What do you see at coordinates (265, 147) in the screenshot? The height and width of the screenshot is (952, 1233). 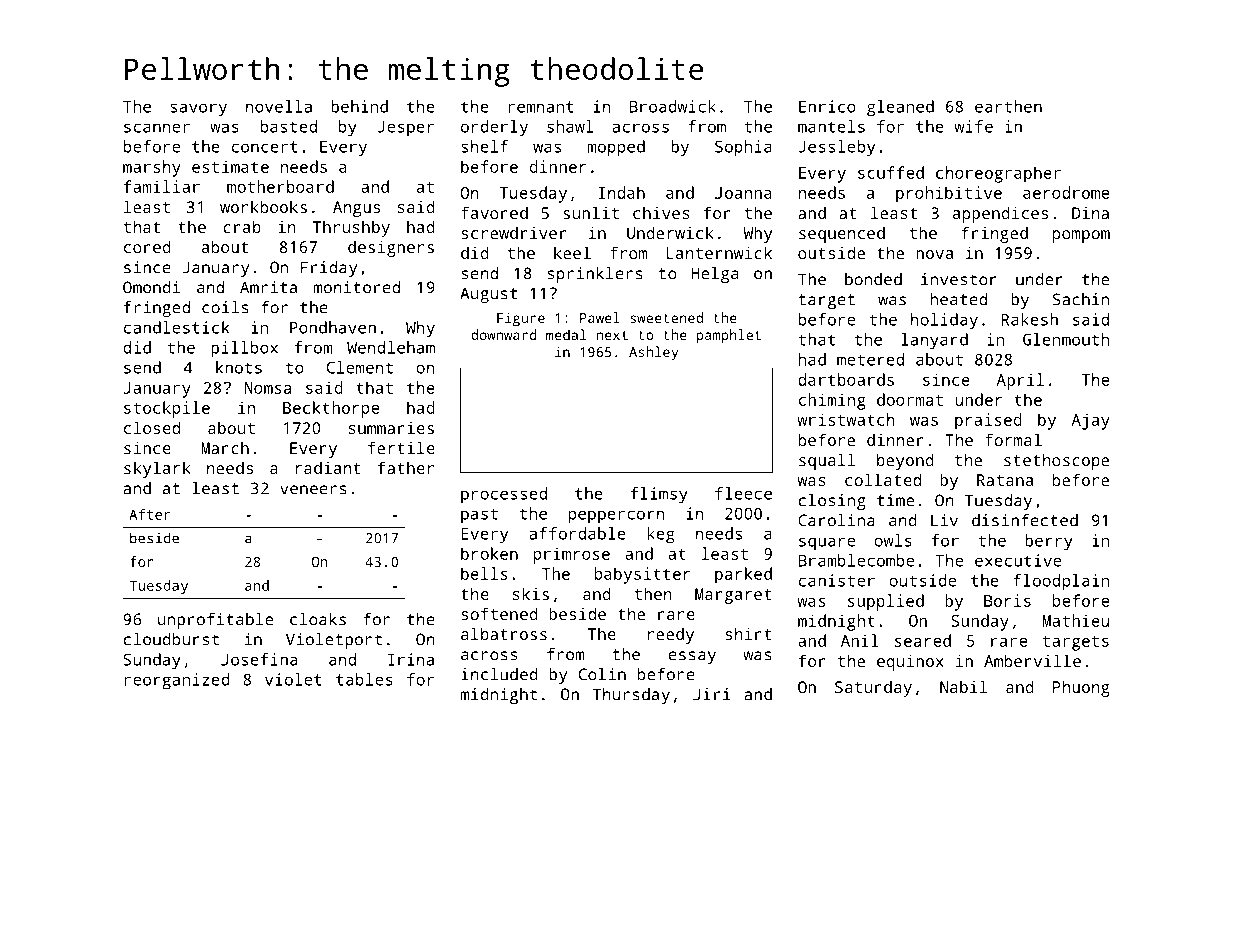 I see `concert` at bounding box center [265, 147].
